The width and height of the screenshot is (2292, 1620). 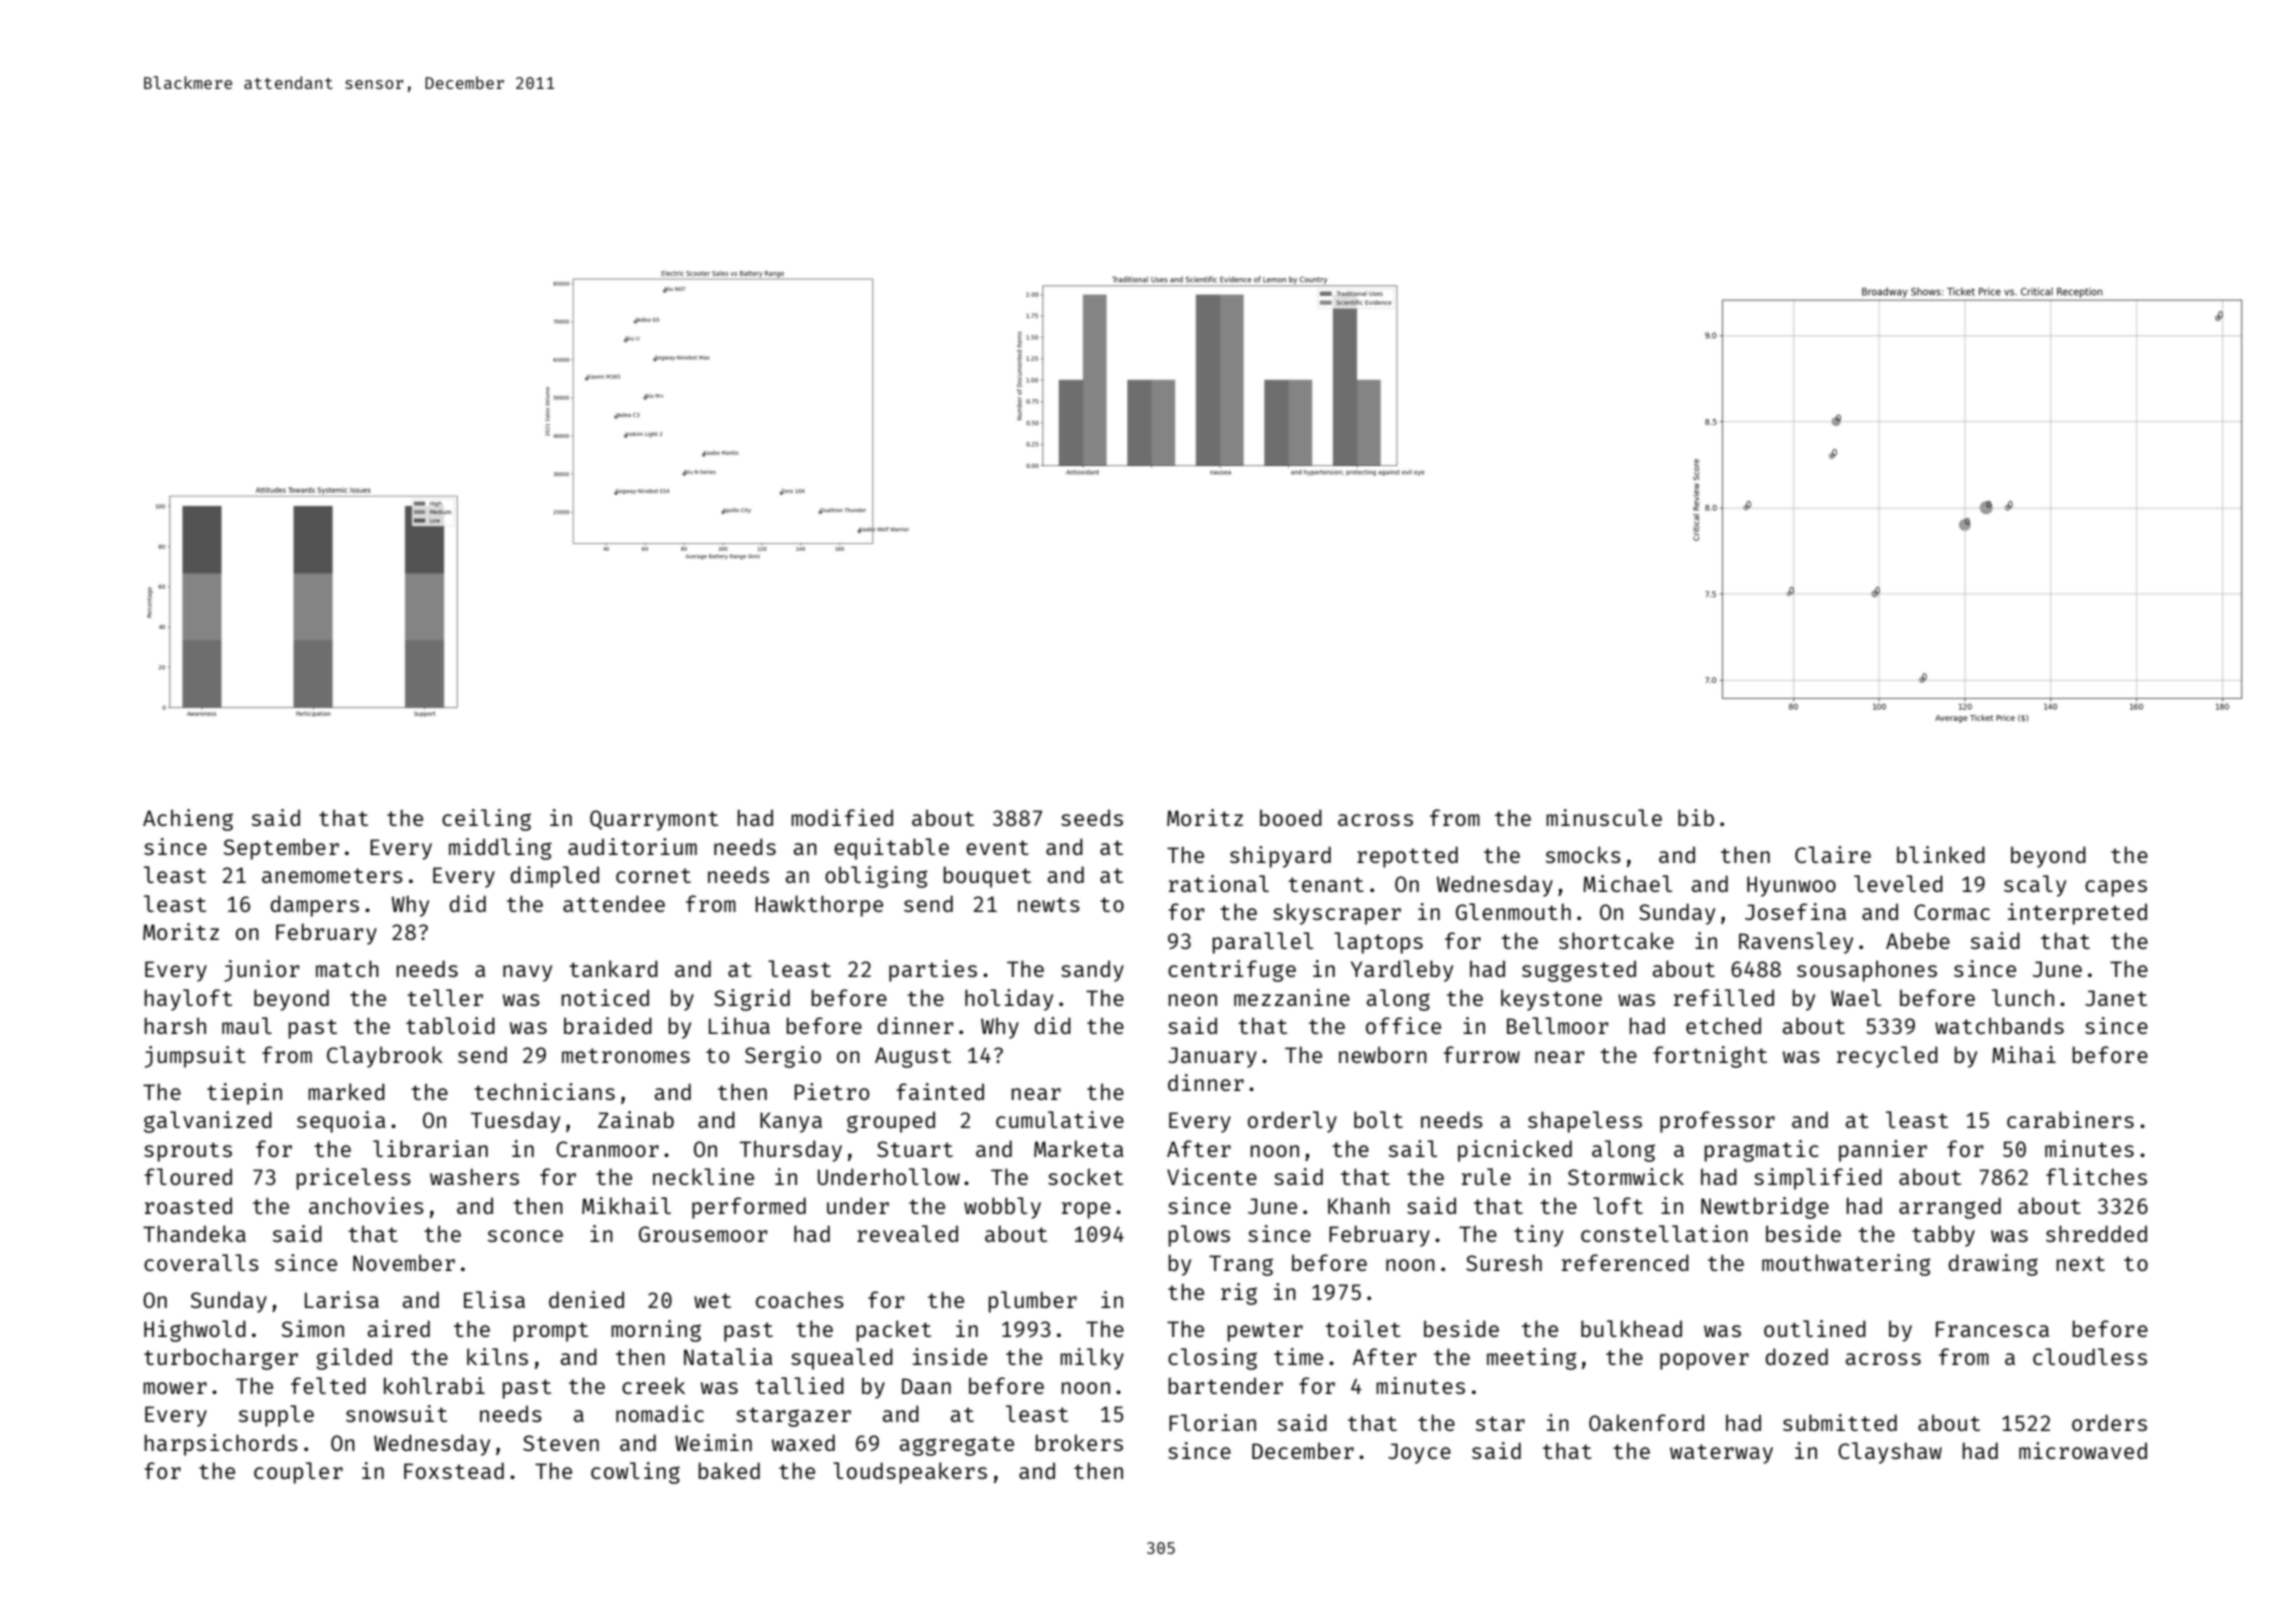 What do you see at coordinates (2081, 1263) in the screenshot?
I see `next` at bounding box center [2081, 1263].
